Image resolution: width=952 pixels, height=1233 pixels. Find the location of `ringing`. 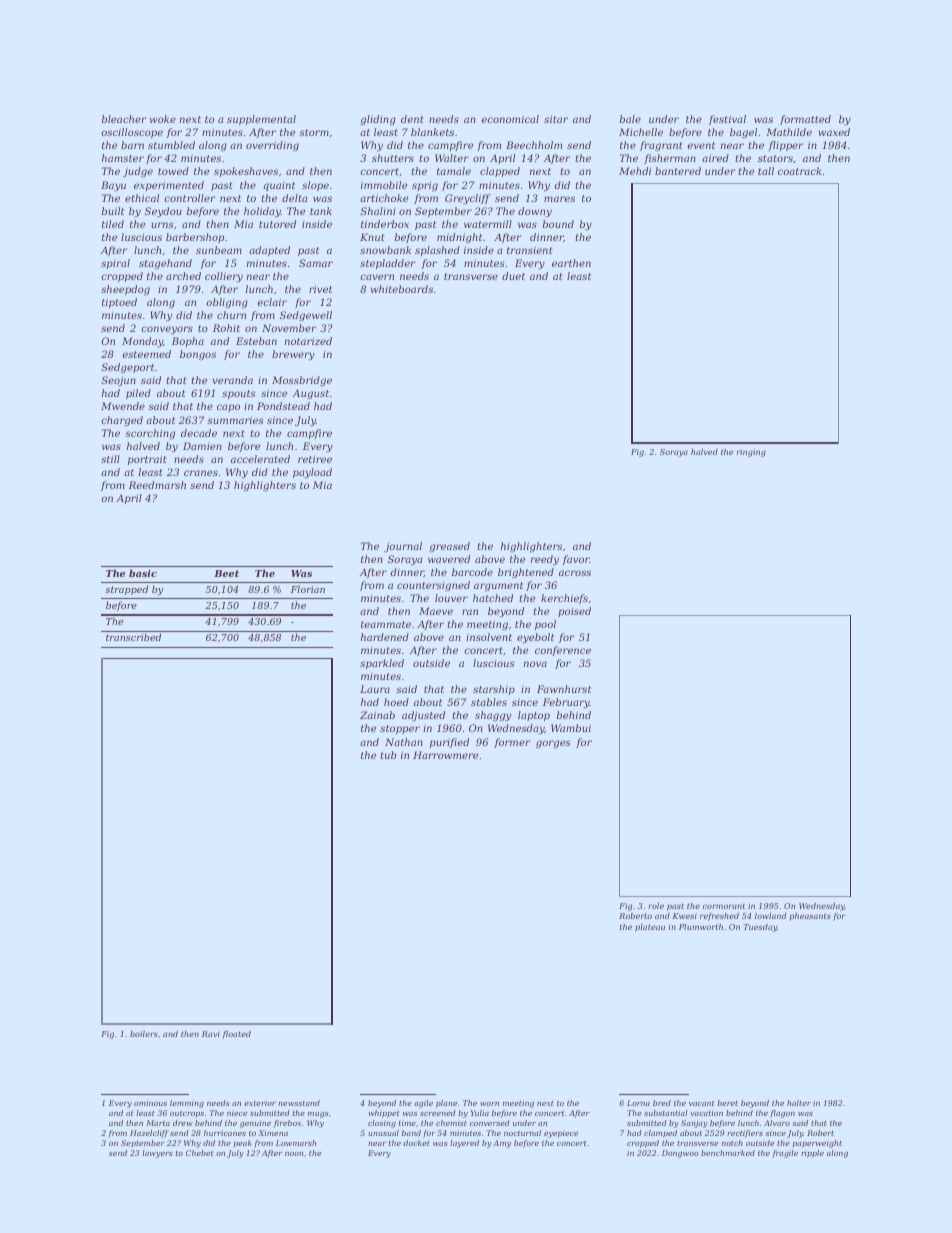

ringing is located at coordinates (751, 453).
